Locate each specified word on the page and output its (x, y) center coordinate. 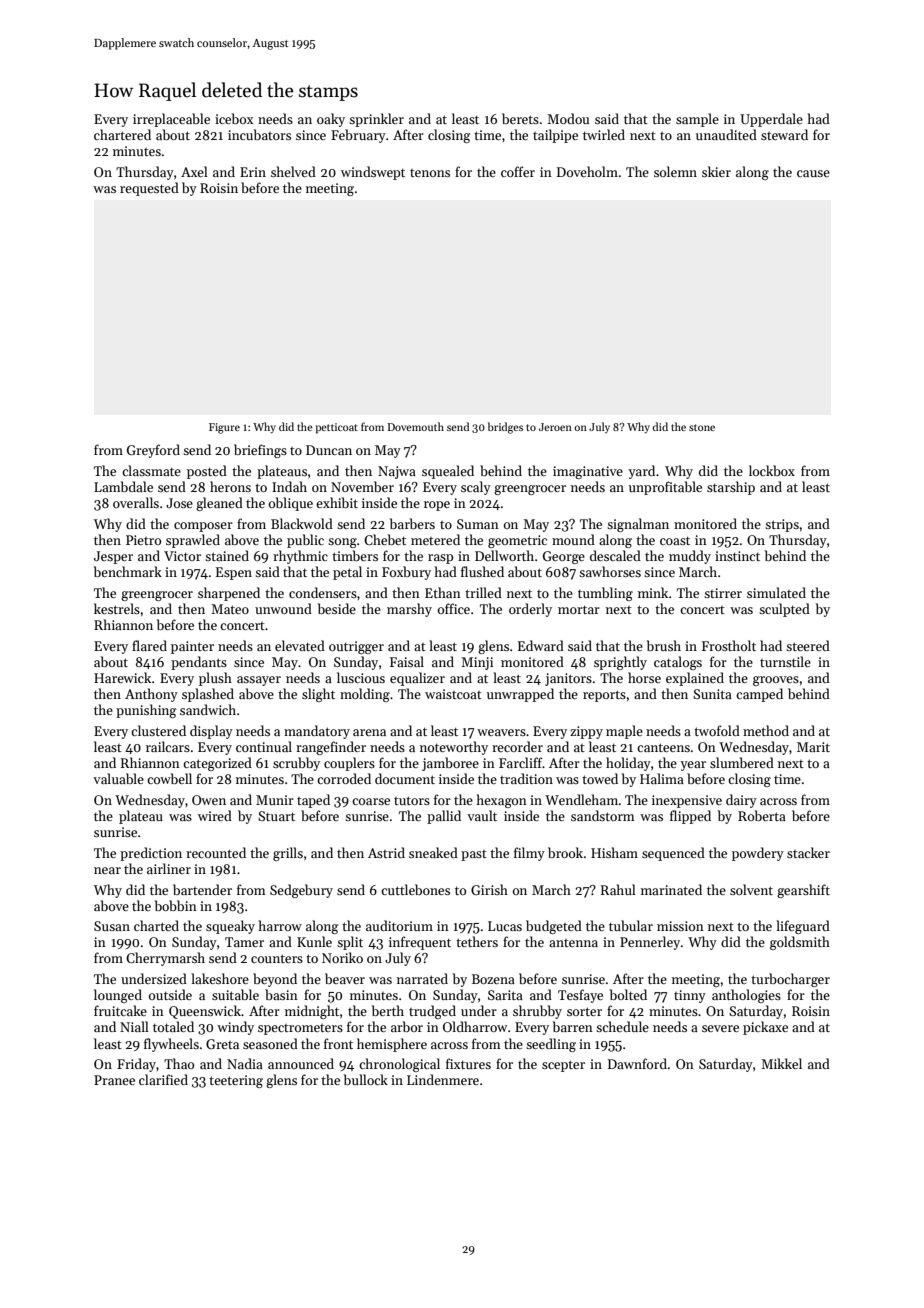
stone (702, 427)
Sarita (505, 995)
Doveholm (587, 171)
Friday (136, 1065)
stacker (808, 852)
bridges (505, 428)
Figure (224, 428)
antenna (573, 943)
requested (149, 189)
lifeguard (803, 927)
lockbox (772, 470)
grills (288, 854)
